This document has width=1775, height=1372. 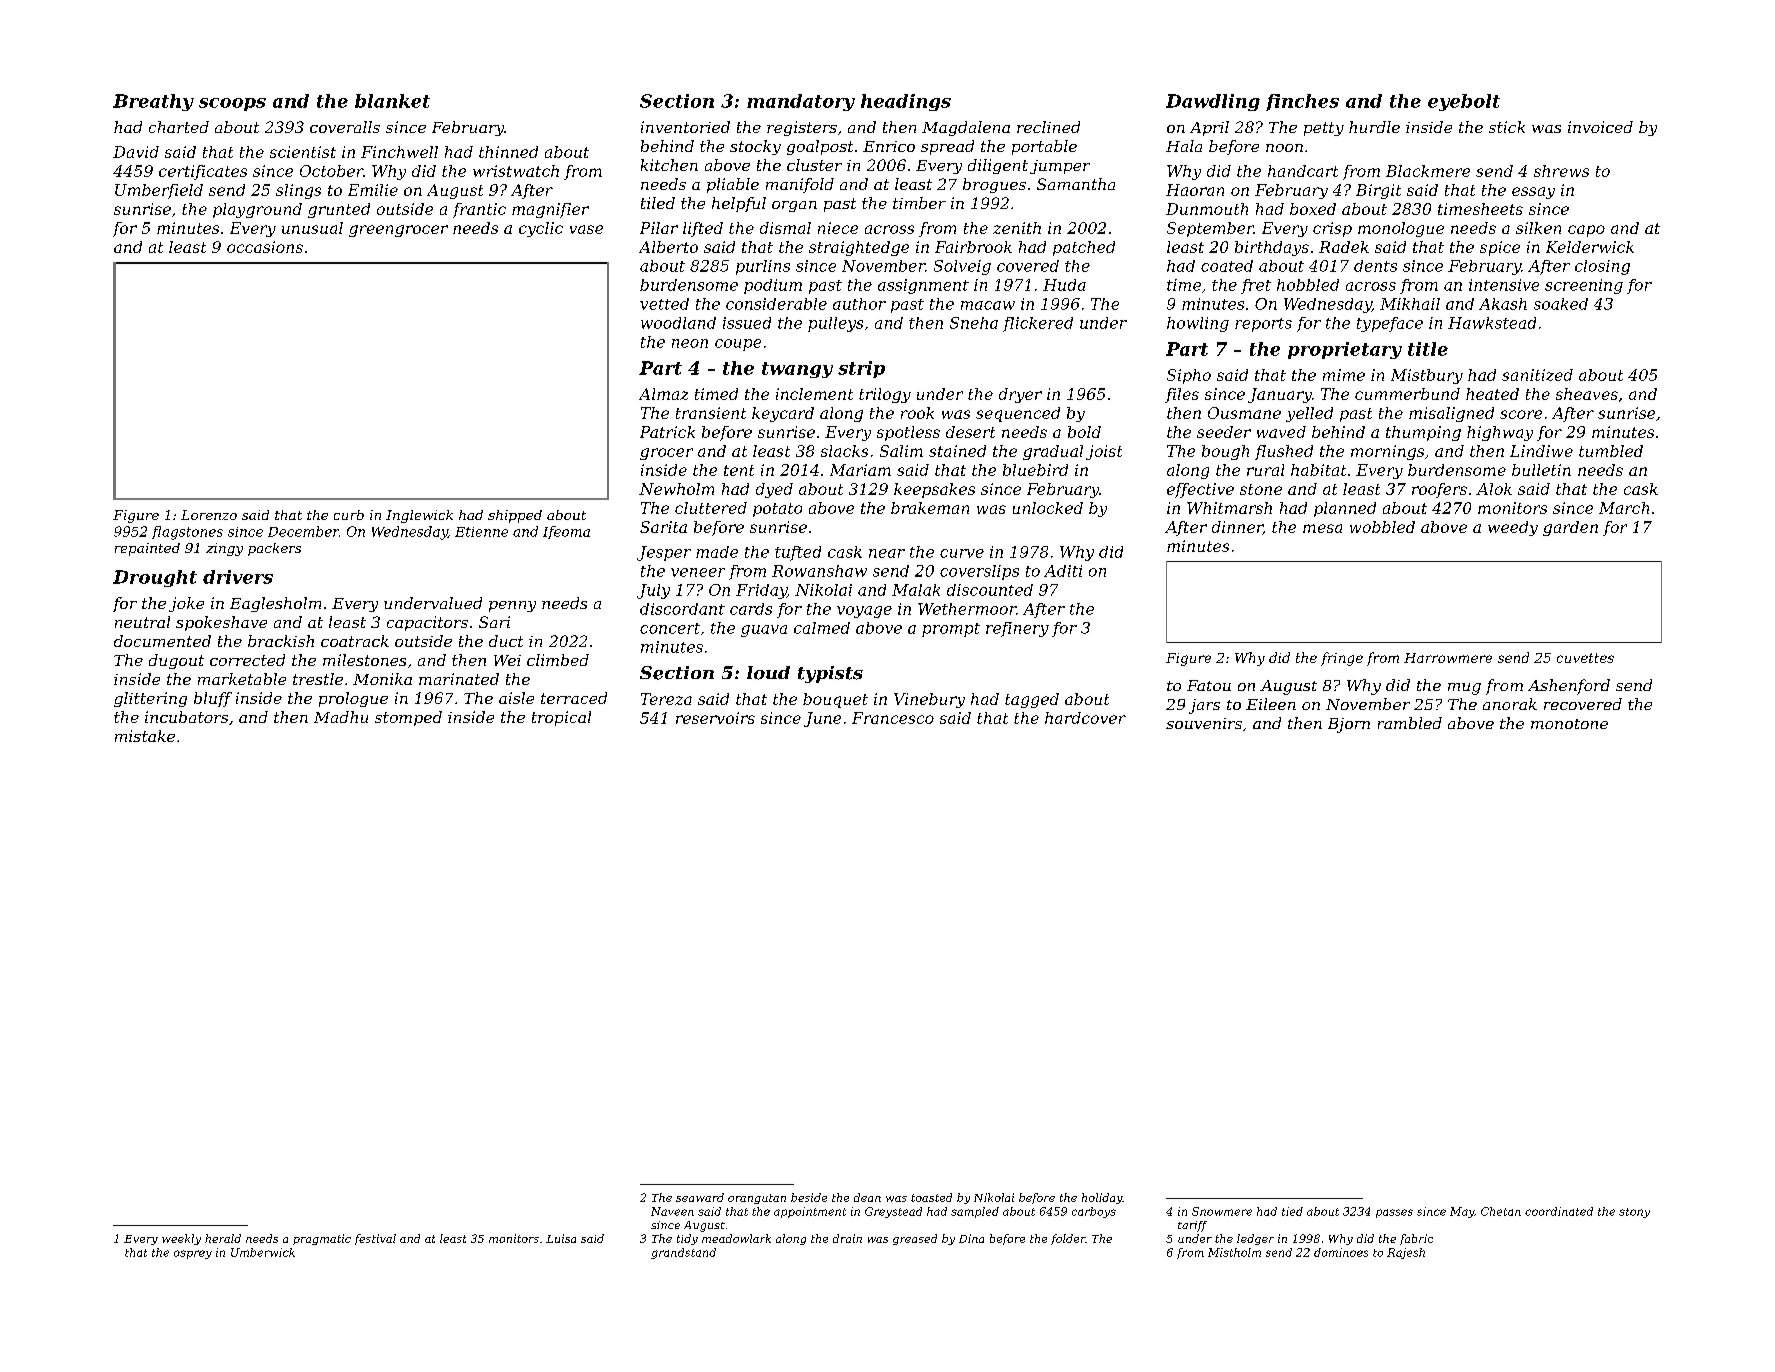 I want to click on grandstand, so click(x=683, y=1253).
